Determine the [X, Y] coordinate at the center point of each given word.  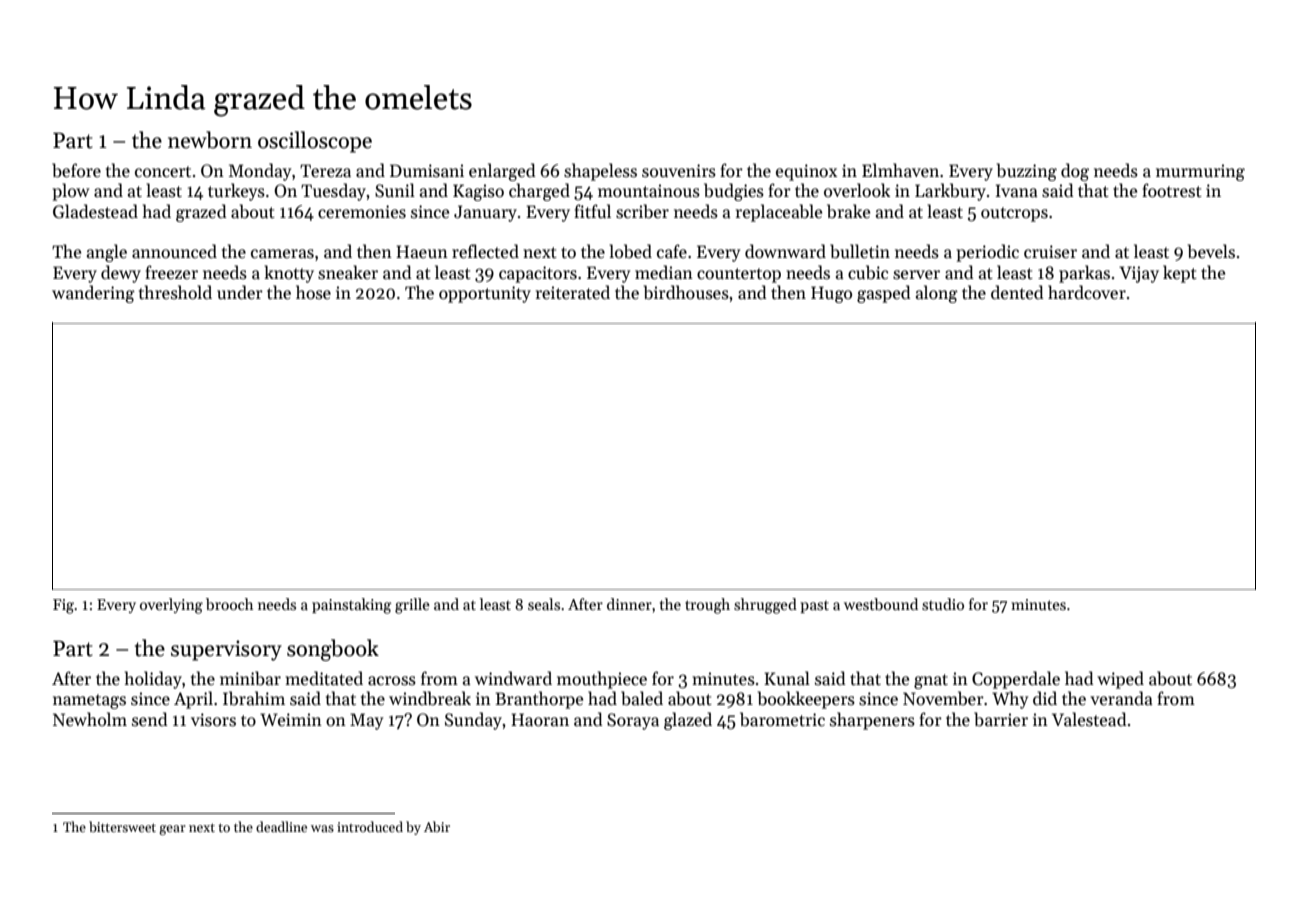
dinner [629, 604]
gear [172, 830]
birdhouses [686, 292]
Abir [437, 826]
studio [943, 604]
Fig [64, 606]
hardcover [1087, 292]
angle [107, 253]
